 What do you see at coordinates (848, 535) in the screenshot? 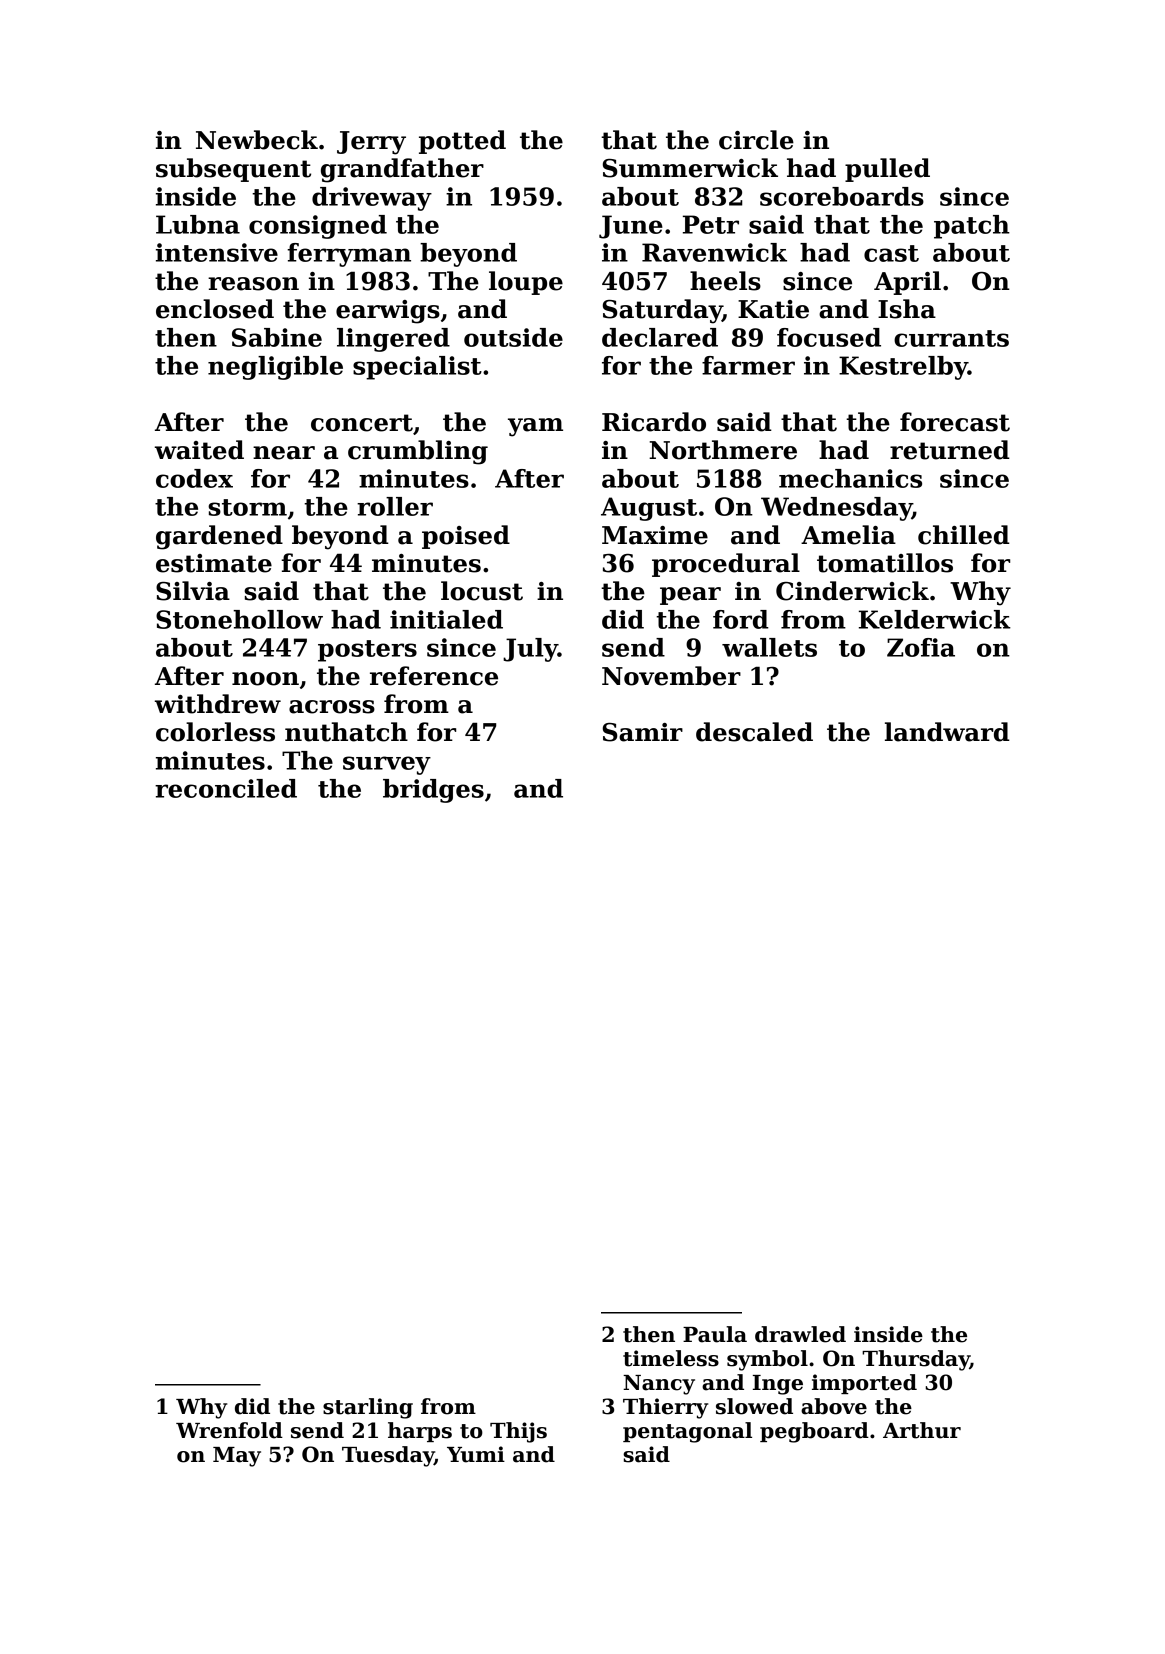
I see `Amelia` at bounding box center [848, 535].
